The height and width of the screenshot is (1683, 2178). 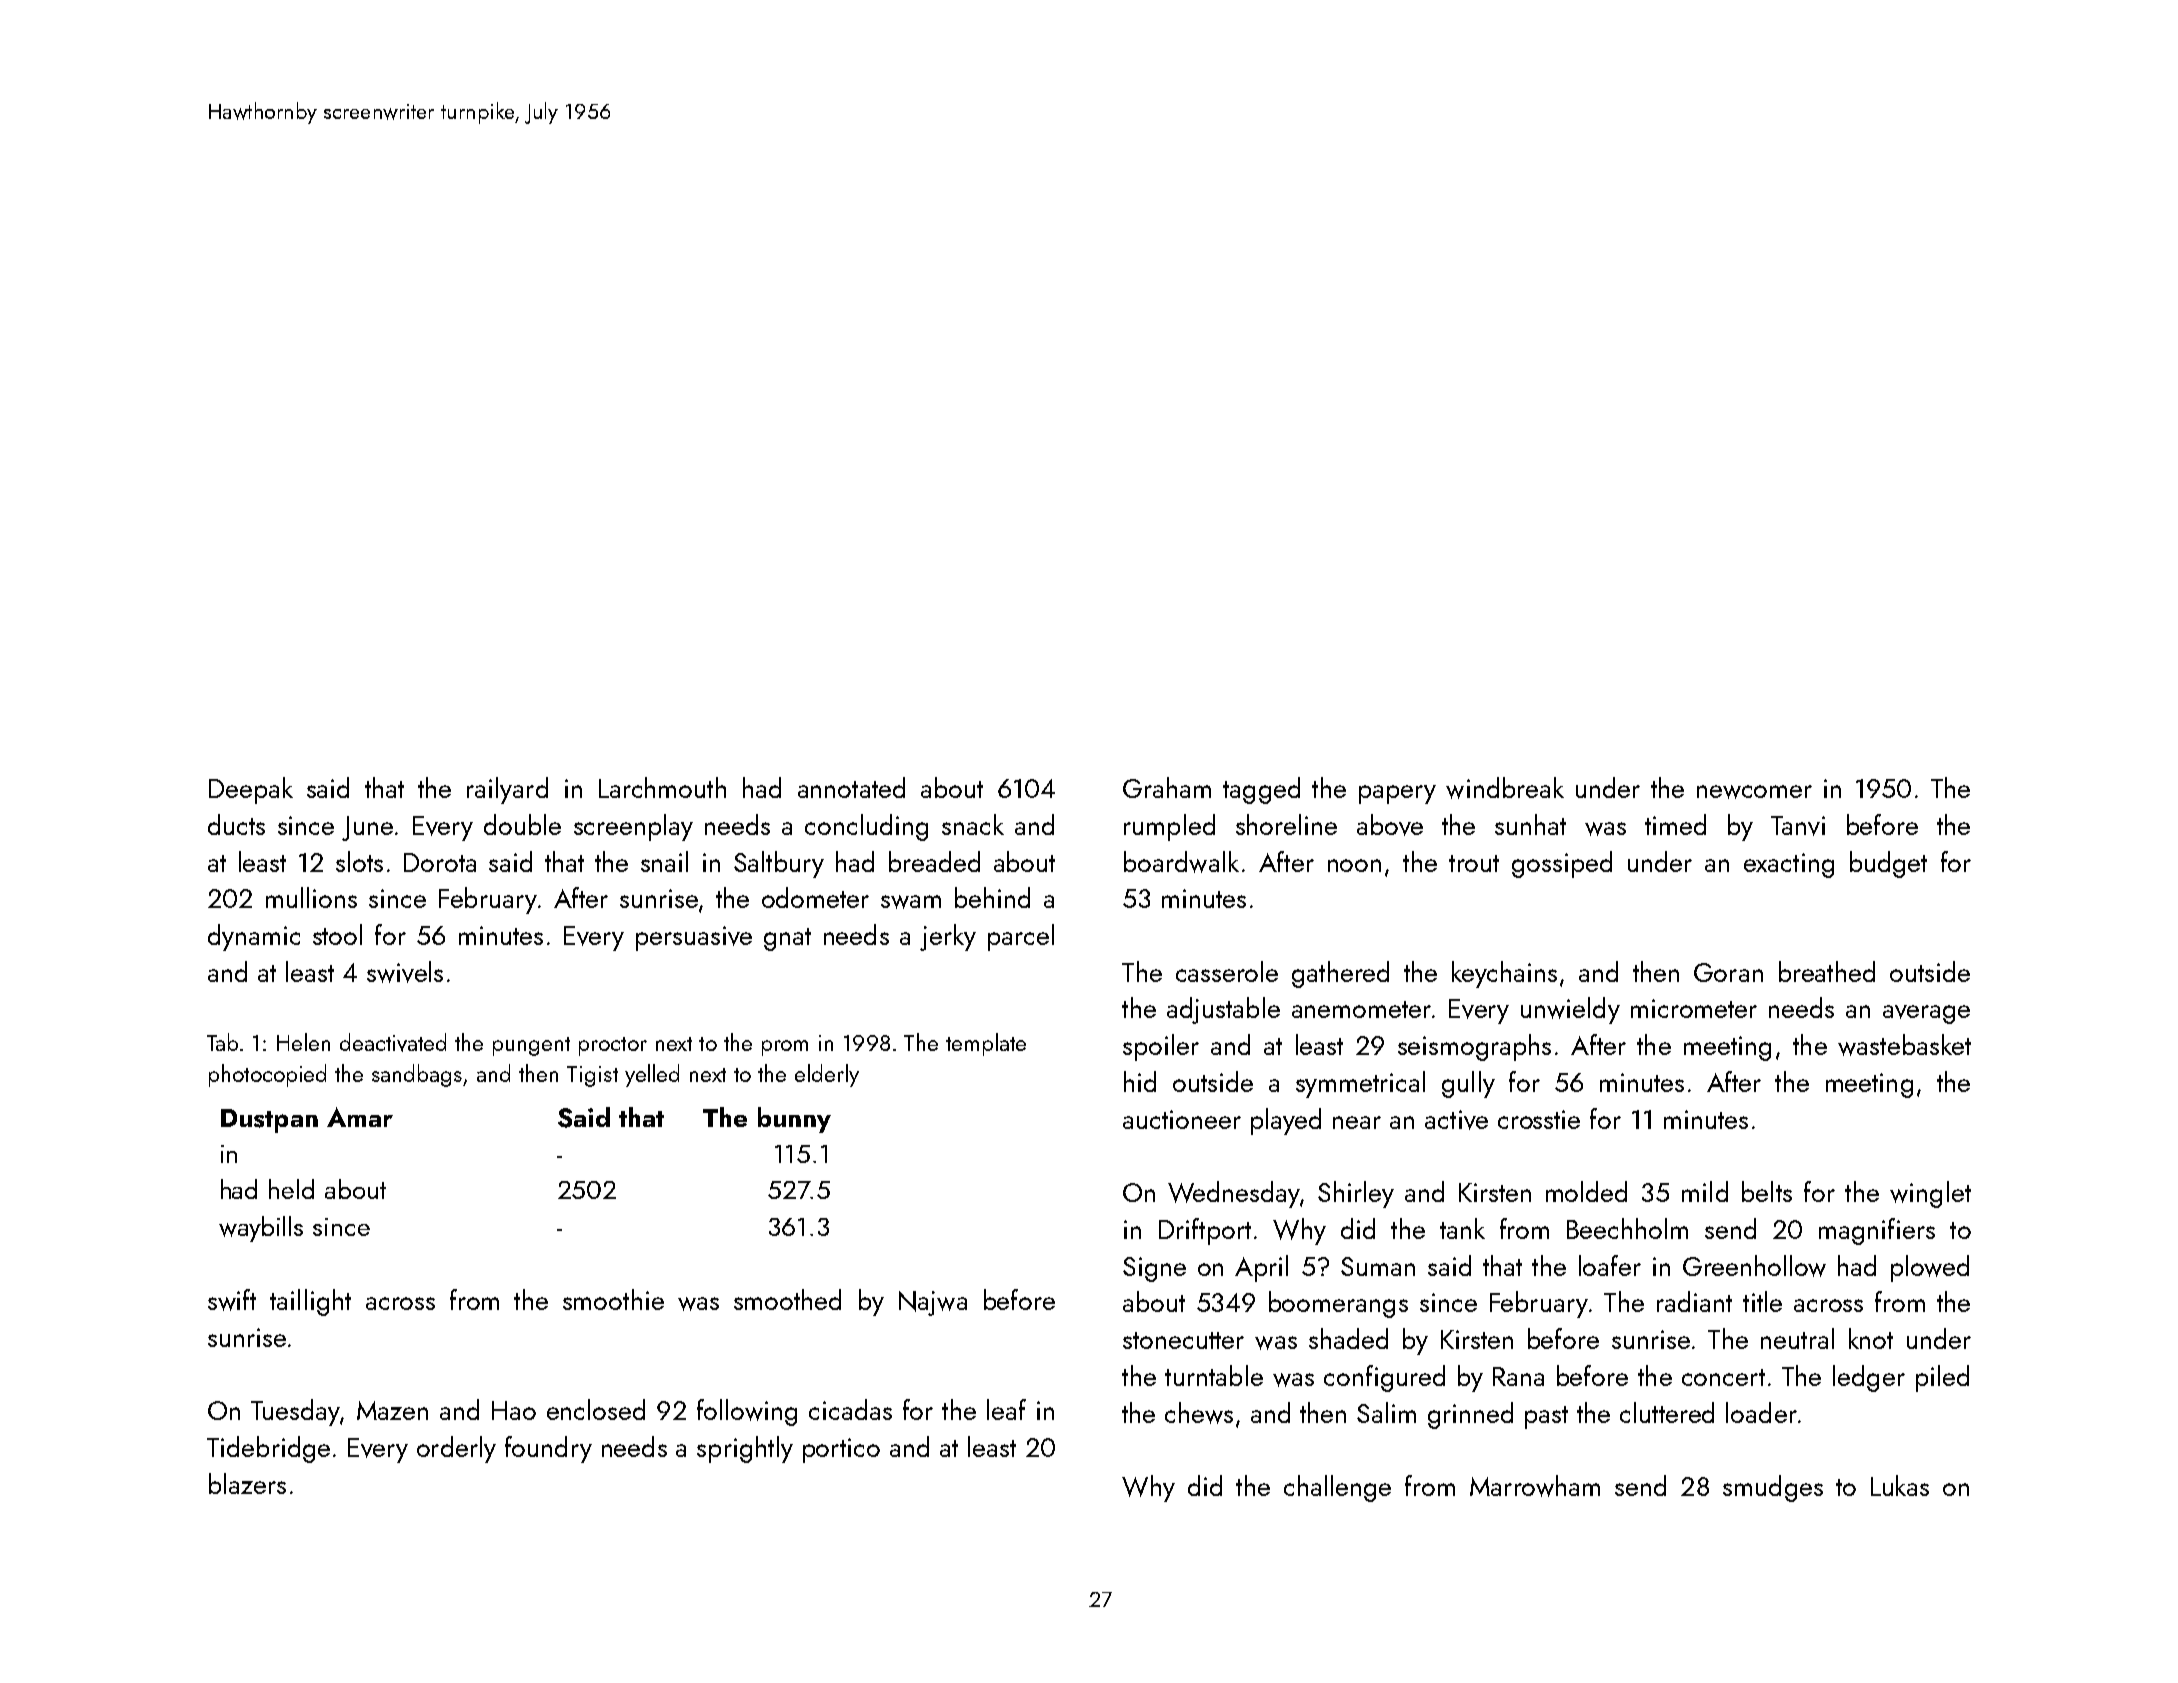 What do you see at coordinates (1904, 1045) in the screenshot?
I see `wastebasket` at bounding box center [1904, 1045].
